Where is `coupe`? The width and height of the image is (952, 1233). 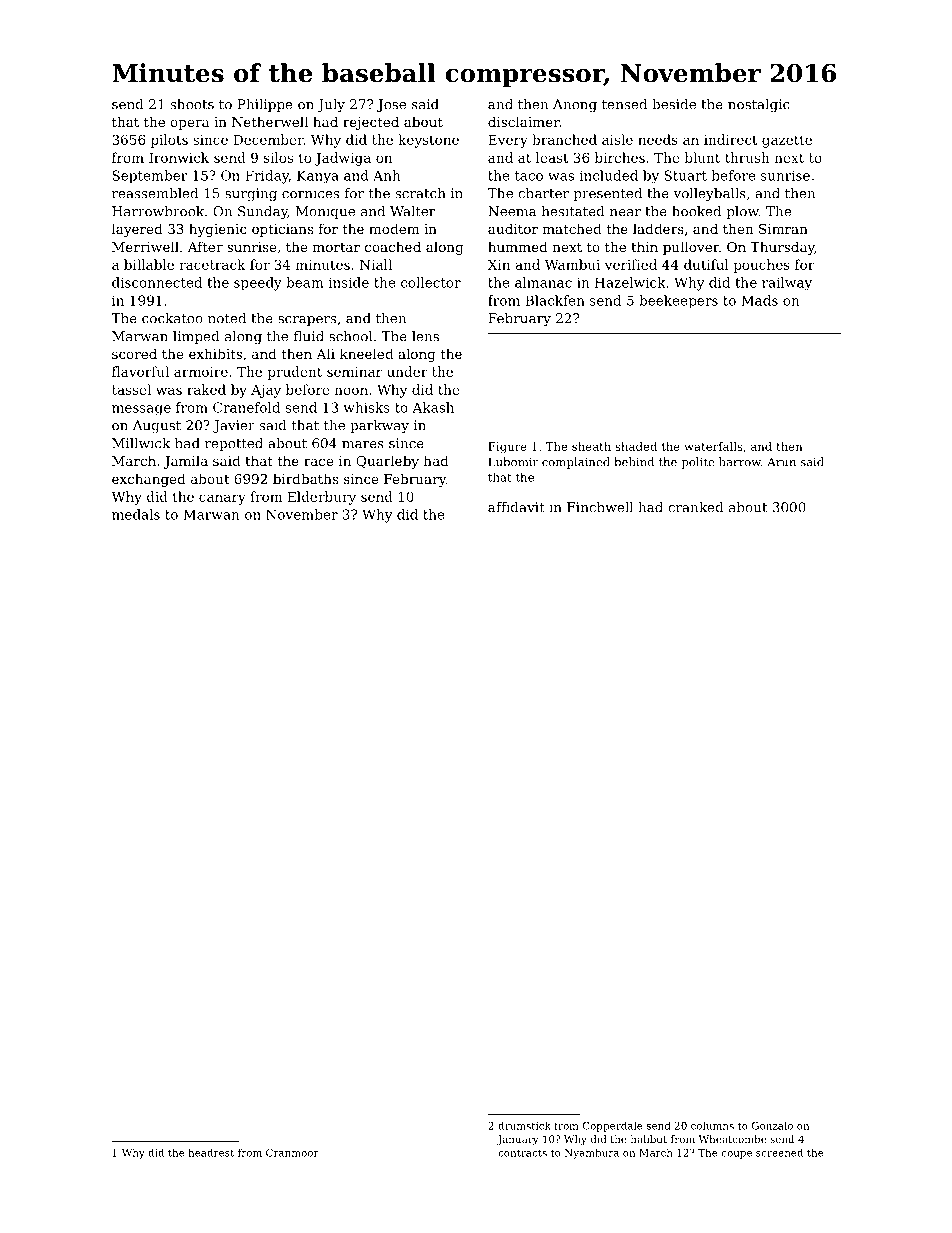
coupe is located at coordinates (737, 1155).
